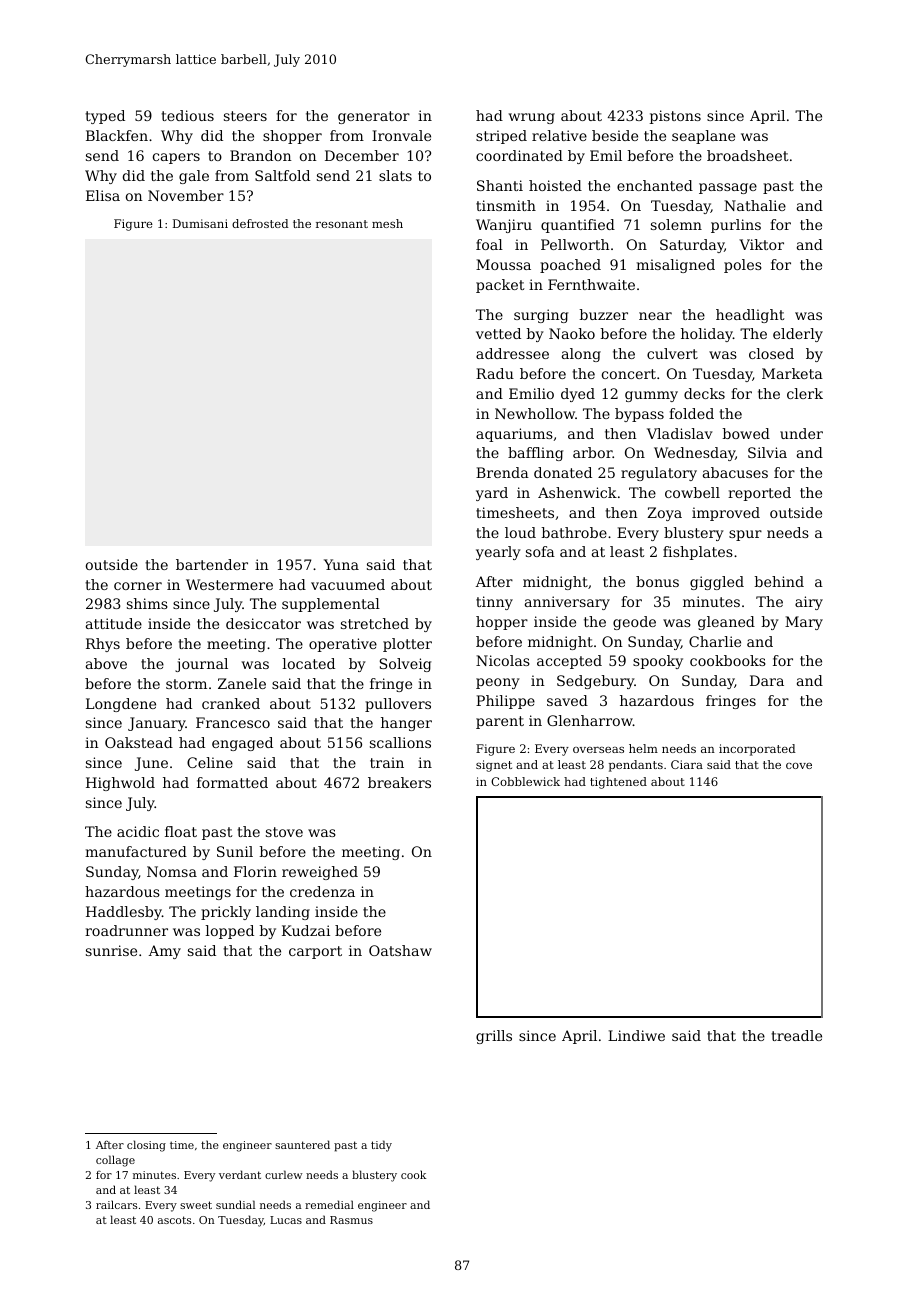 This document has width=908, height=1316. What do you see at coordinates (659, 474) in the document?
I see `regulatory` at bounding box center [659, 474].
